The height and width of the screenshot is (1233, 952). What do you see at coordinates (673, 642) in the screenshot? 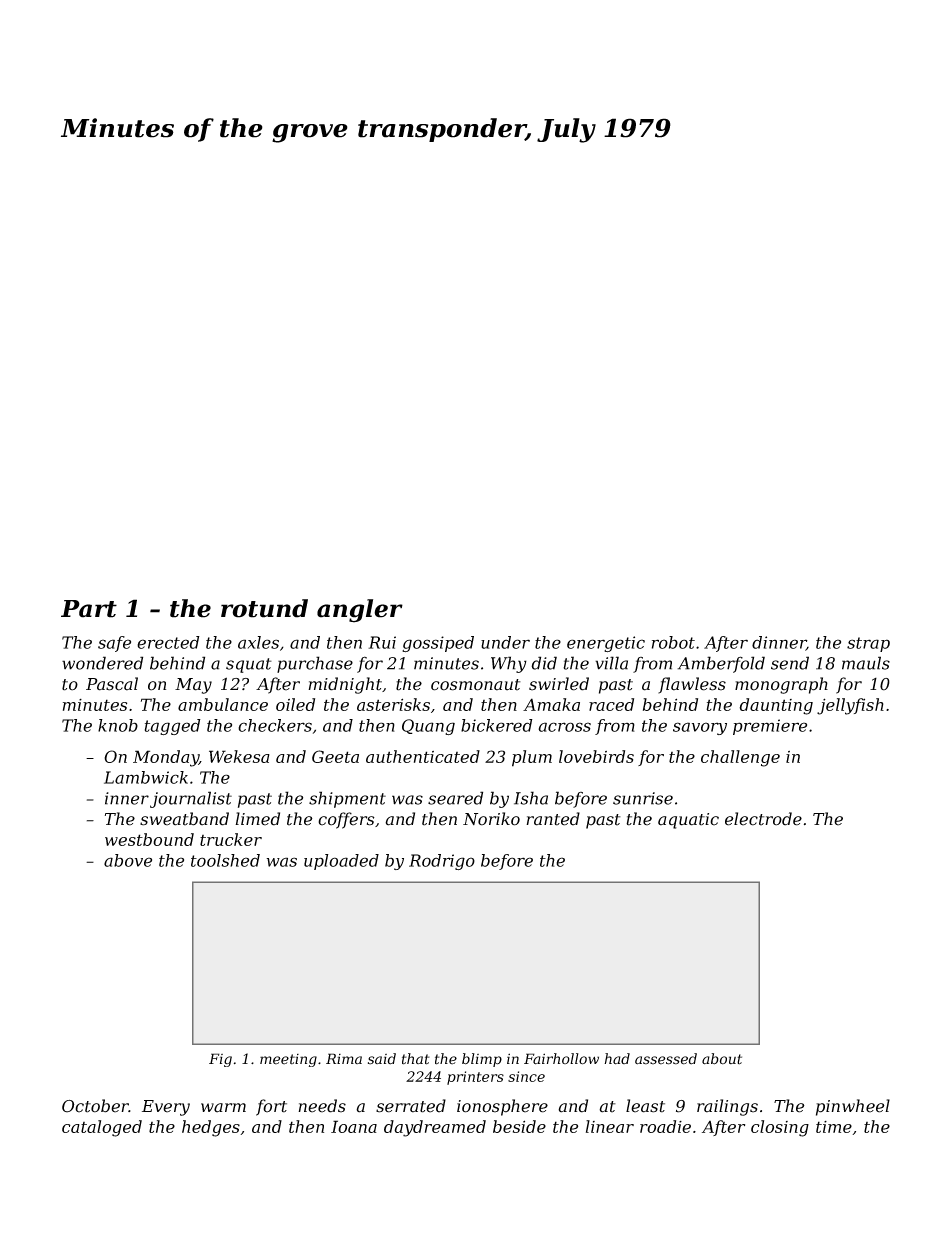
I see `robot` at bounding box center [673, 642].
